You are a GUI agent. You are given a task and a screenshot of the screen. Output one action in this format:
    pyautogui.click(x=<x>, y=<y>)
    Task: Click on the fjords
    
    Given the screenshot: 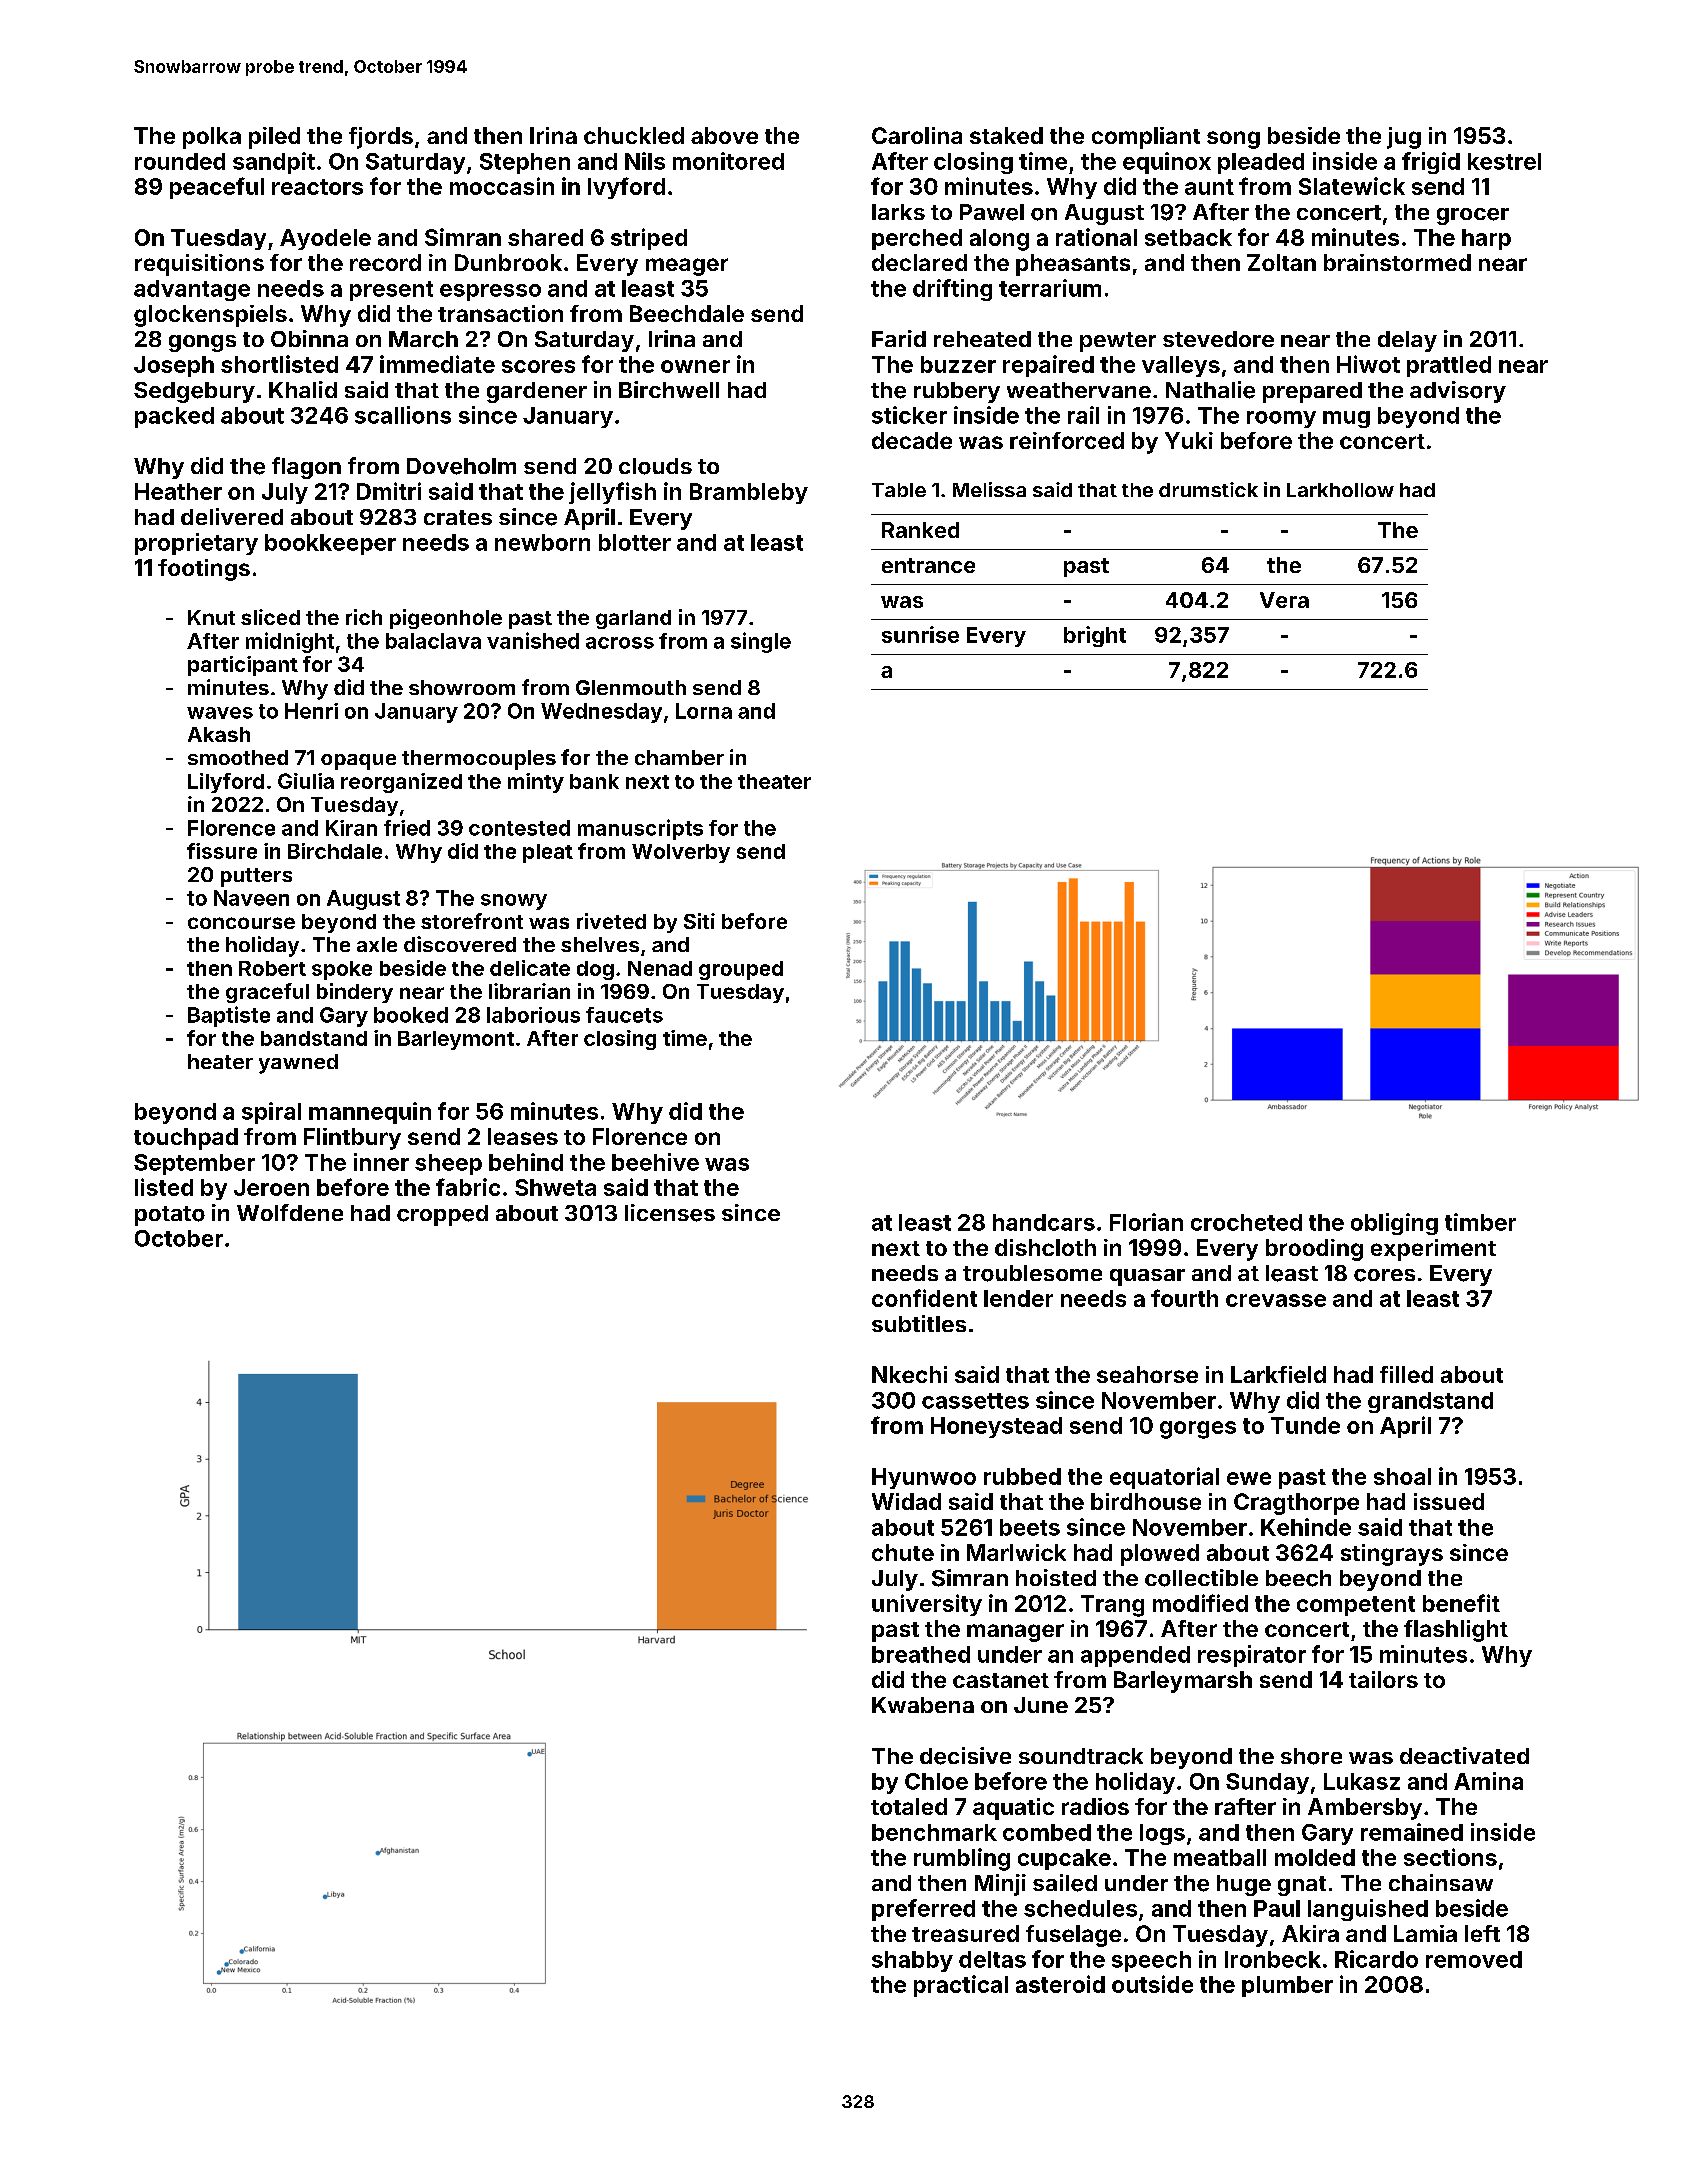 What is the action you would take?
    pyautogui.click(x=381, y=138)
